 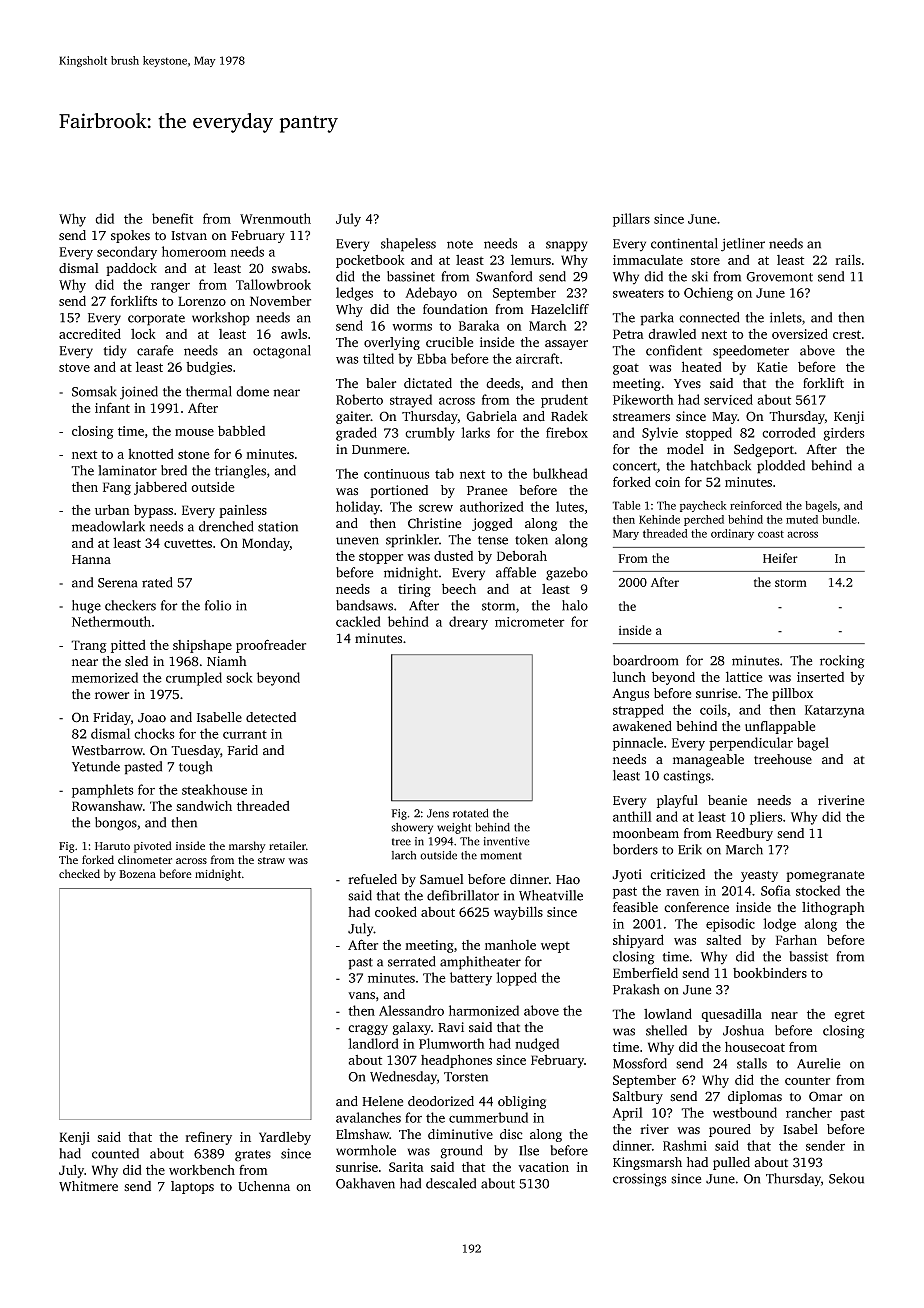 I want to click on wept, so click(x=555, y=947).
